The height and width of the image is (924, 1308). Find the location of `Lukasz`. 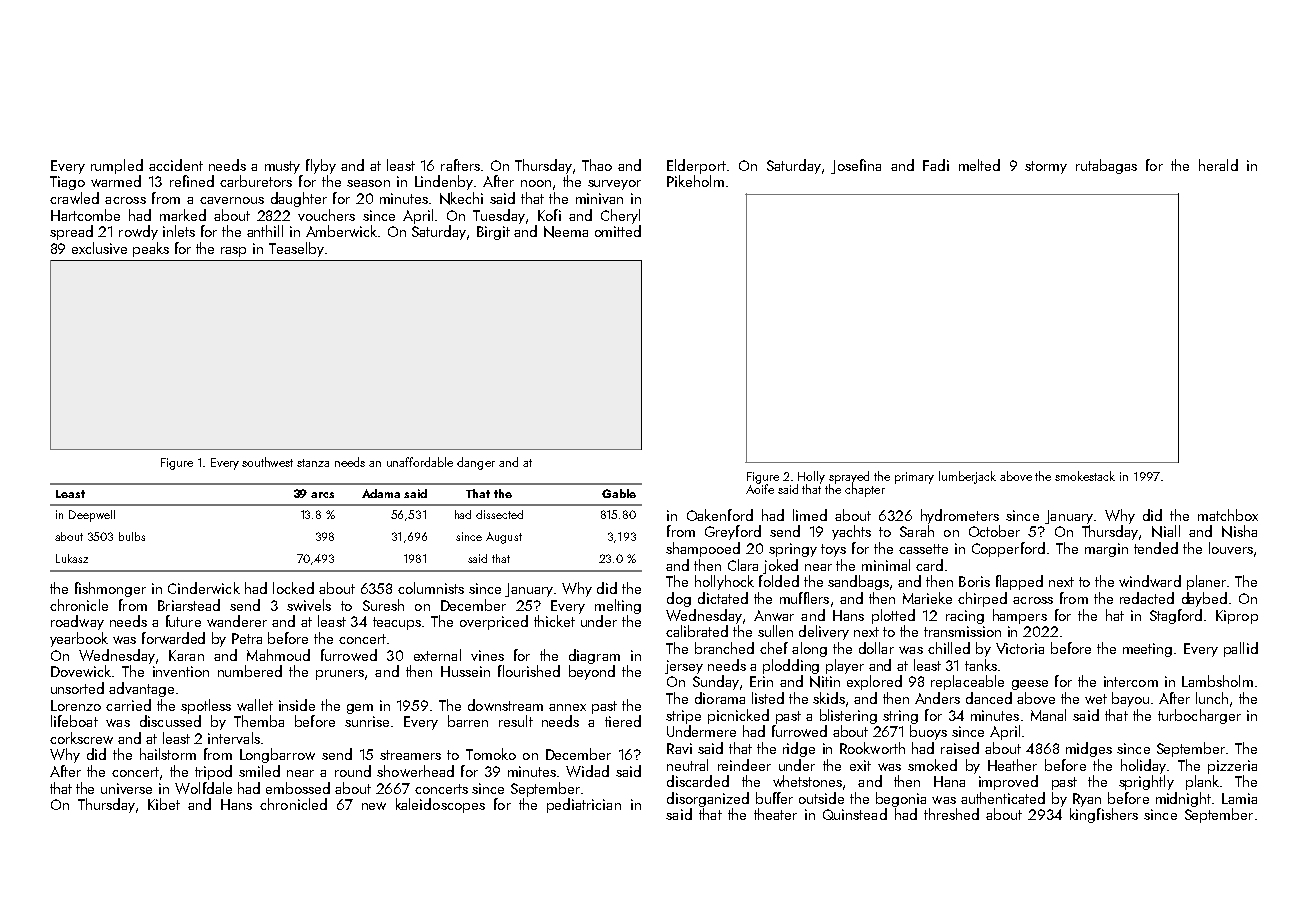

Lukasz is located at coordinates (72, 558).
